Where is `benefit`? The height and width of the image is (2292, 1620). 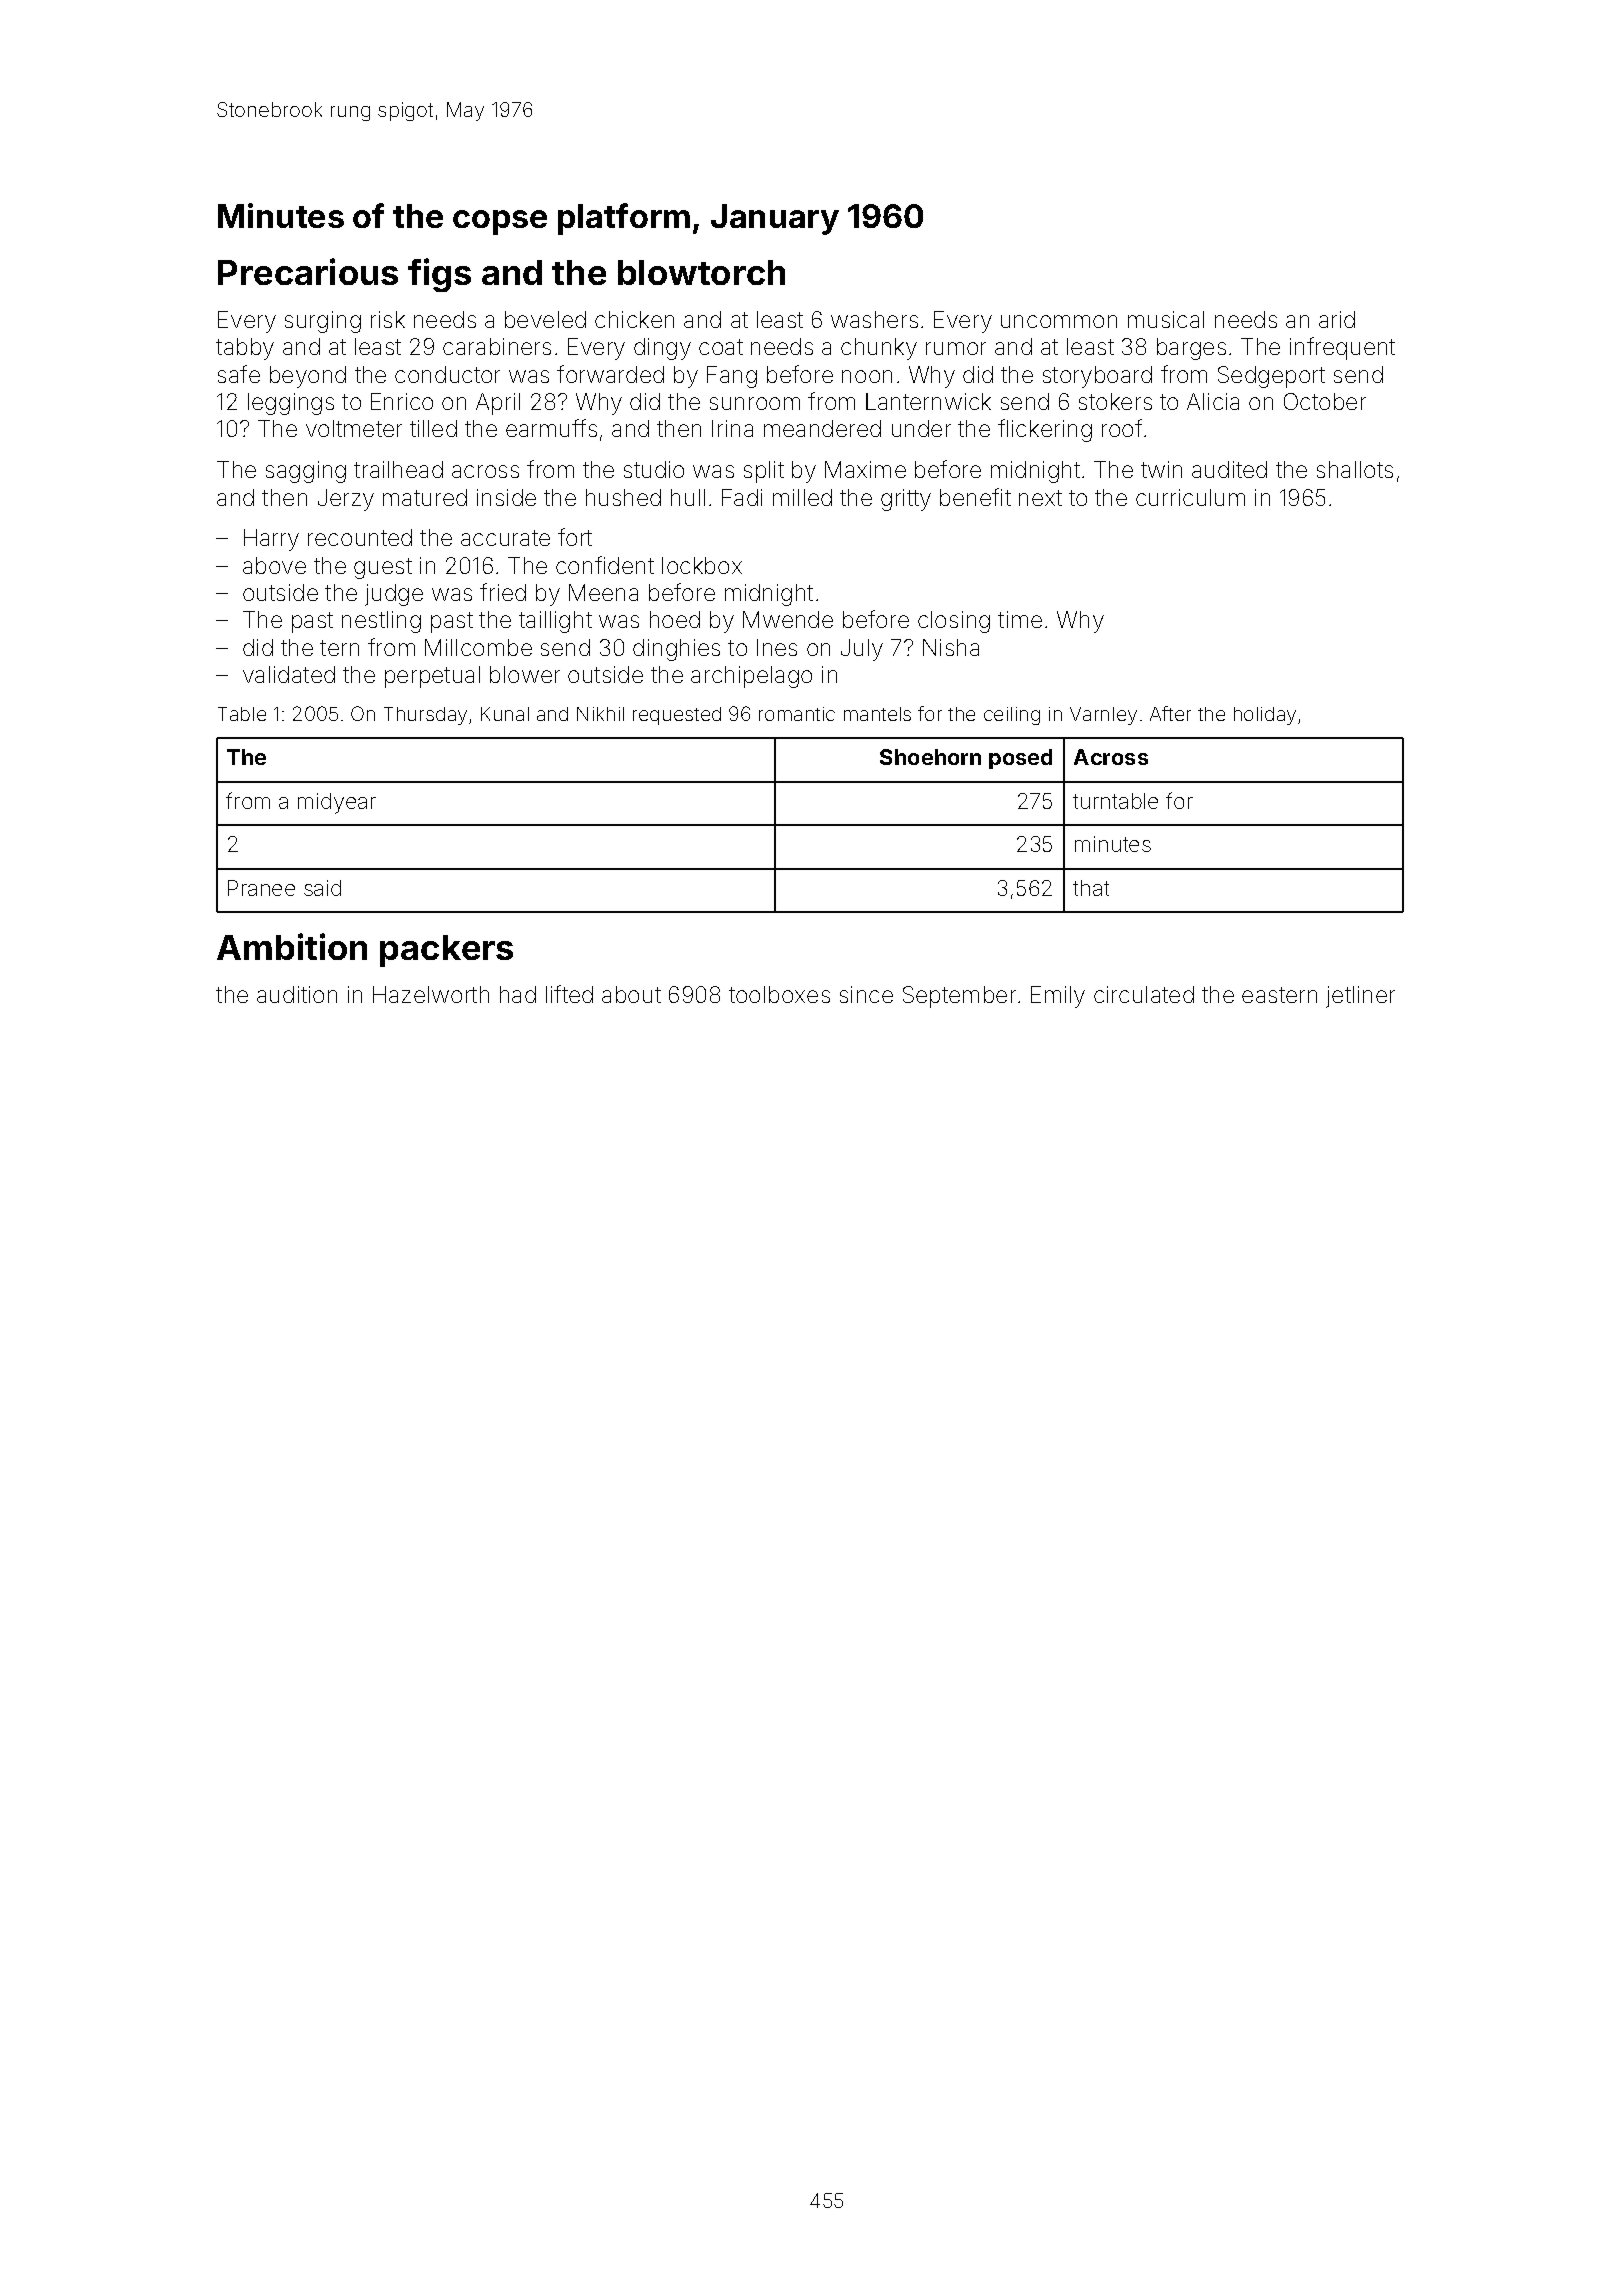
benefit is located at coordinates (975, 497).
